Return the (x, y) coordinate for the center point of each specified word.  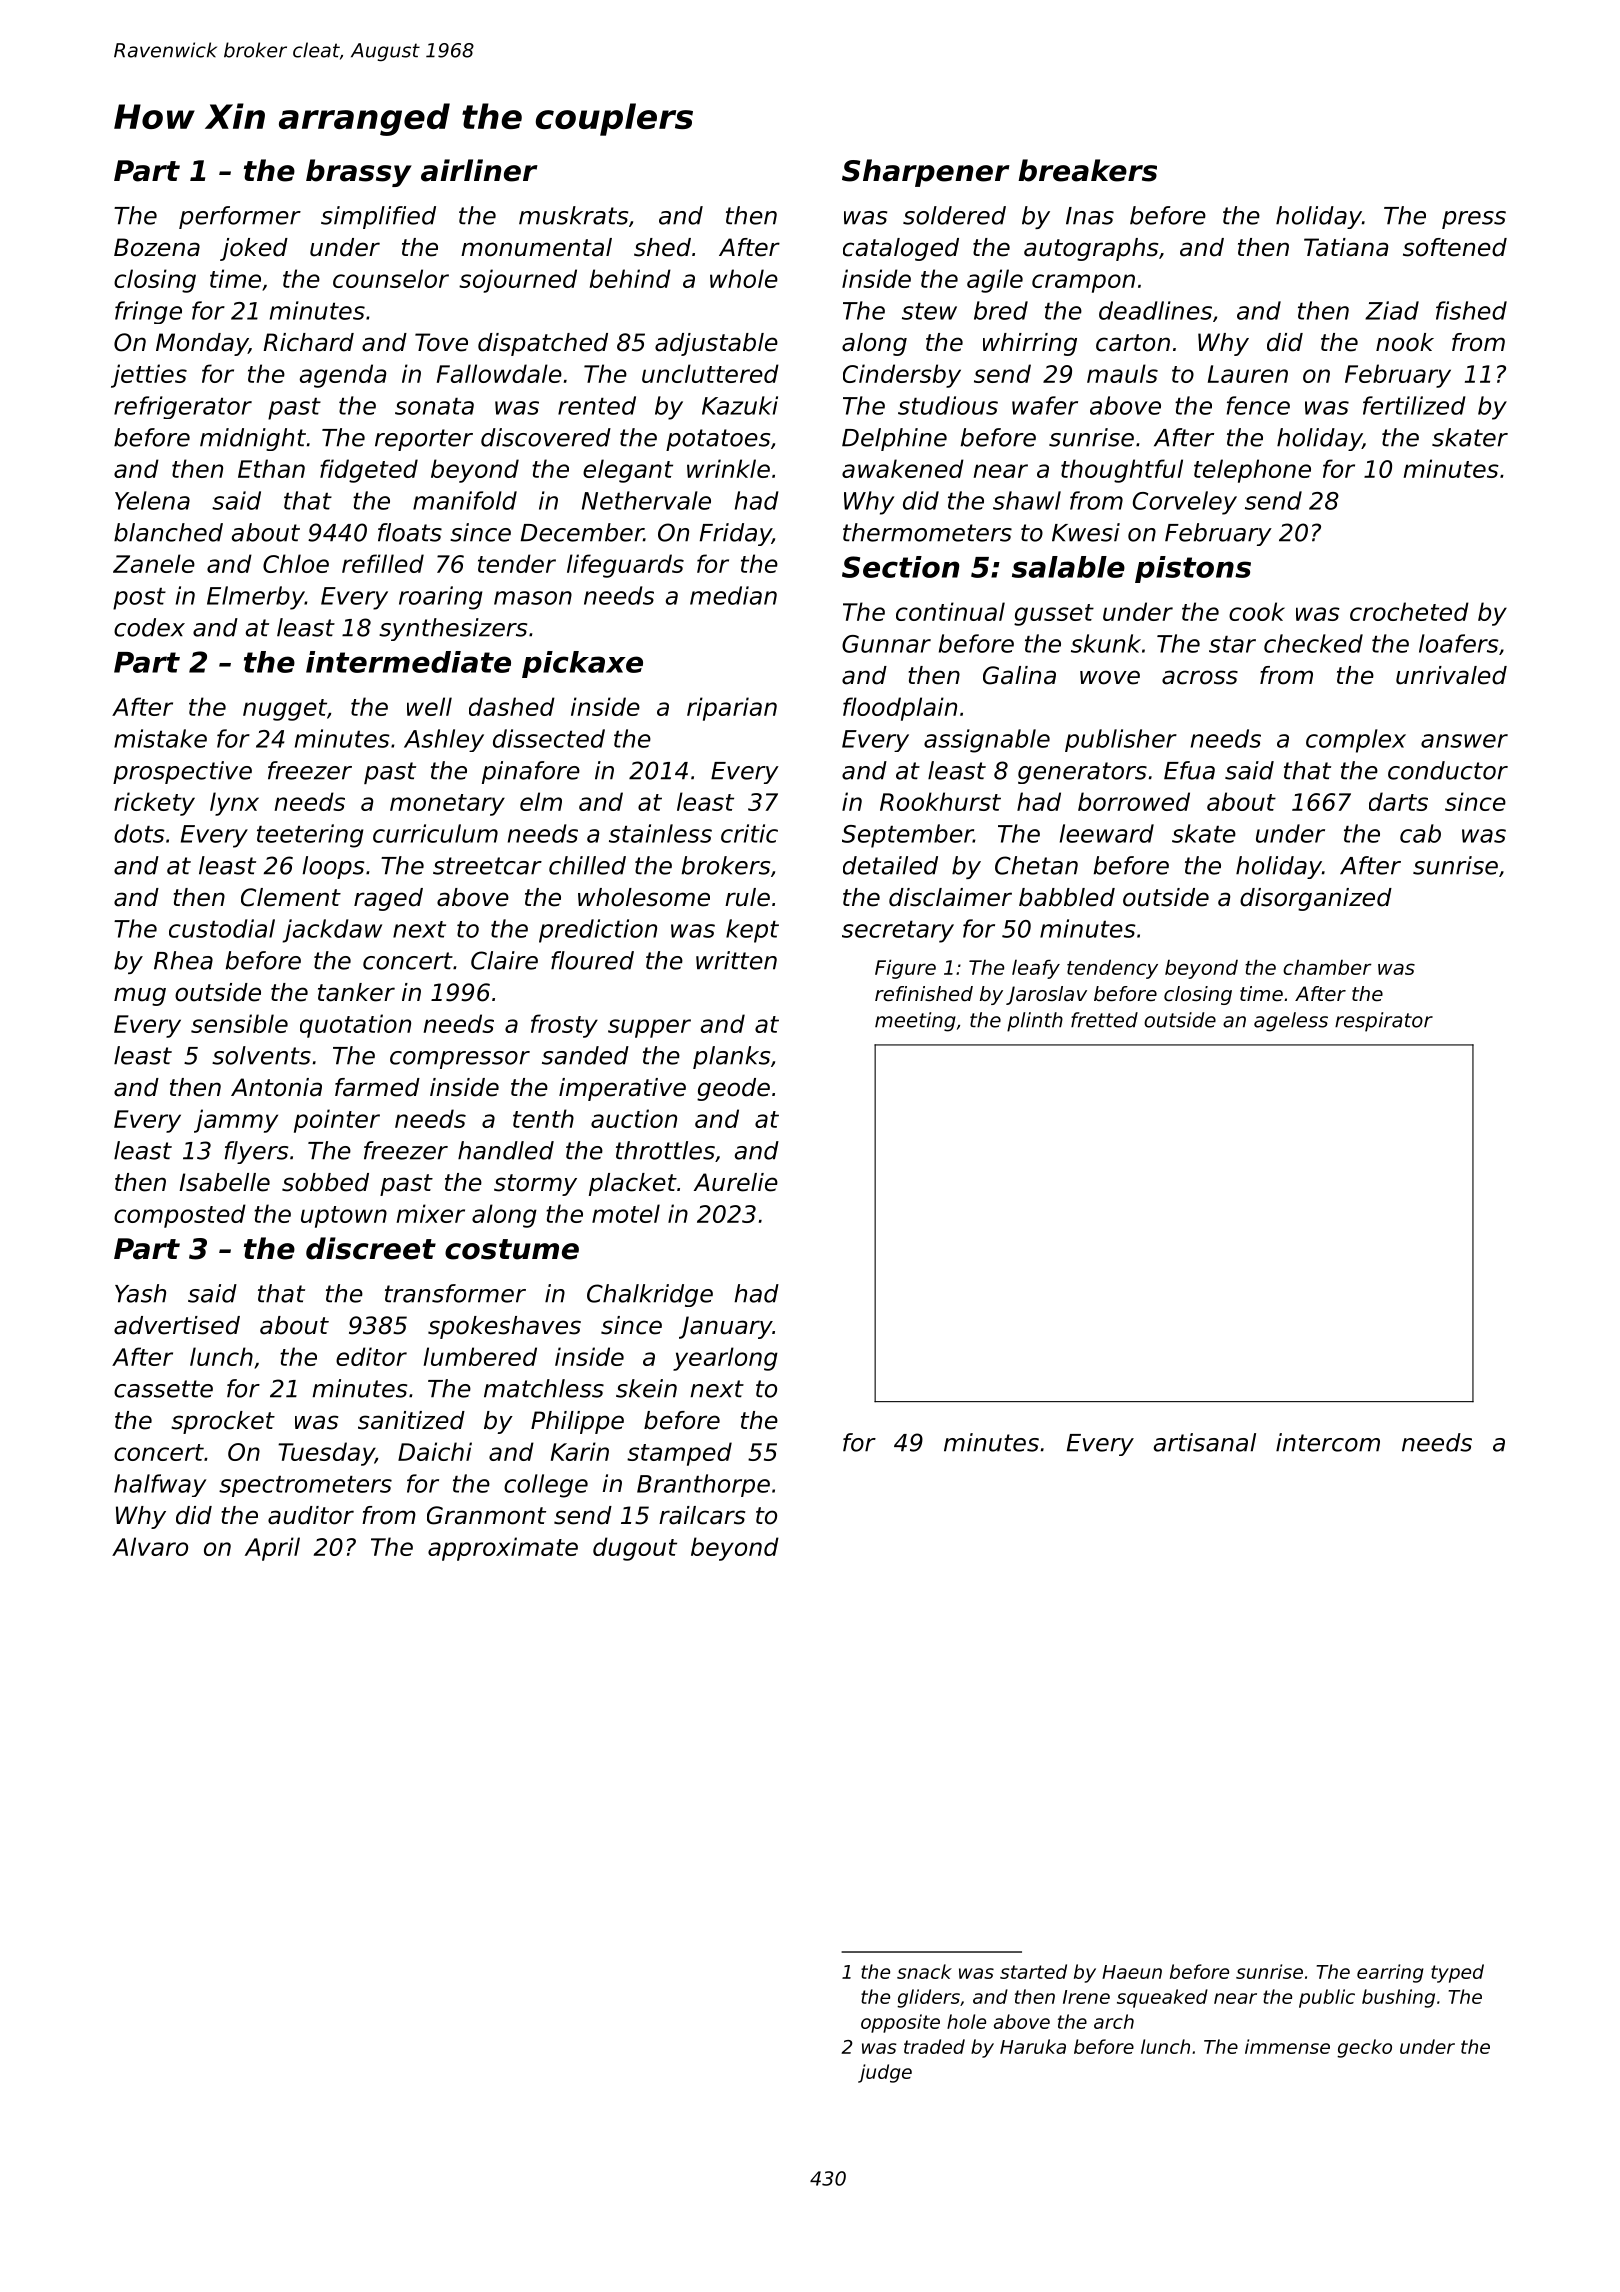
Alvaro (150, 1546)
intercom (1328, 1442)
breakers (1087, 170)
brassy (359, 173)
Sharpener (926, 173)
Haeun (1132, 1972)
